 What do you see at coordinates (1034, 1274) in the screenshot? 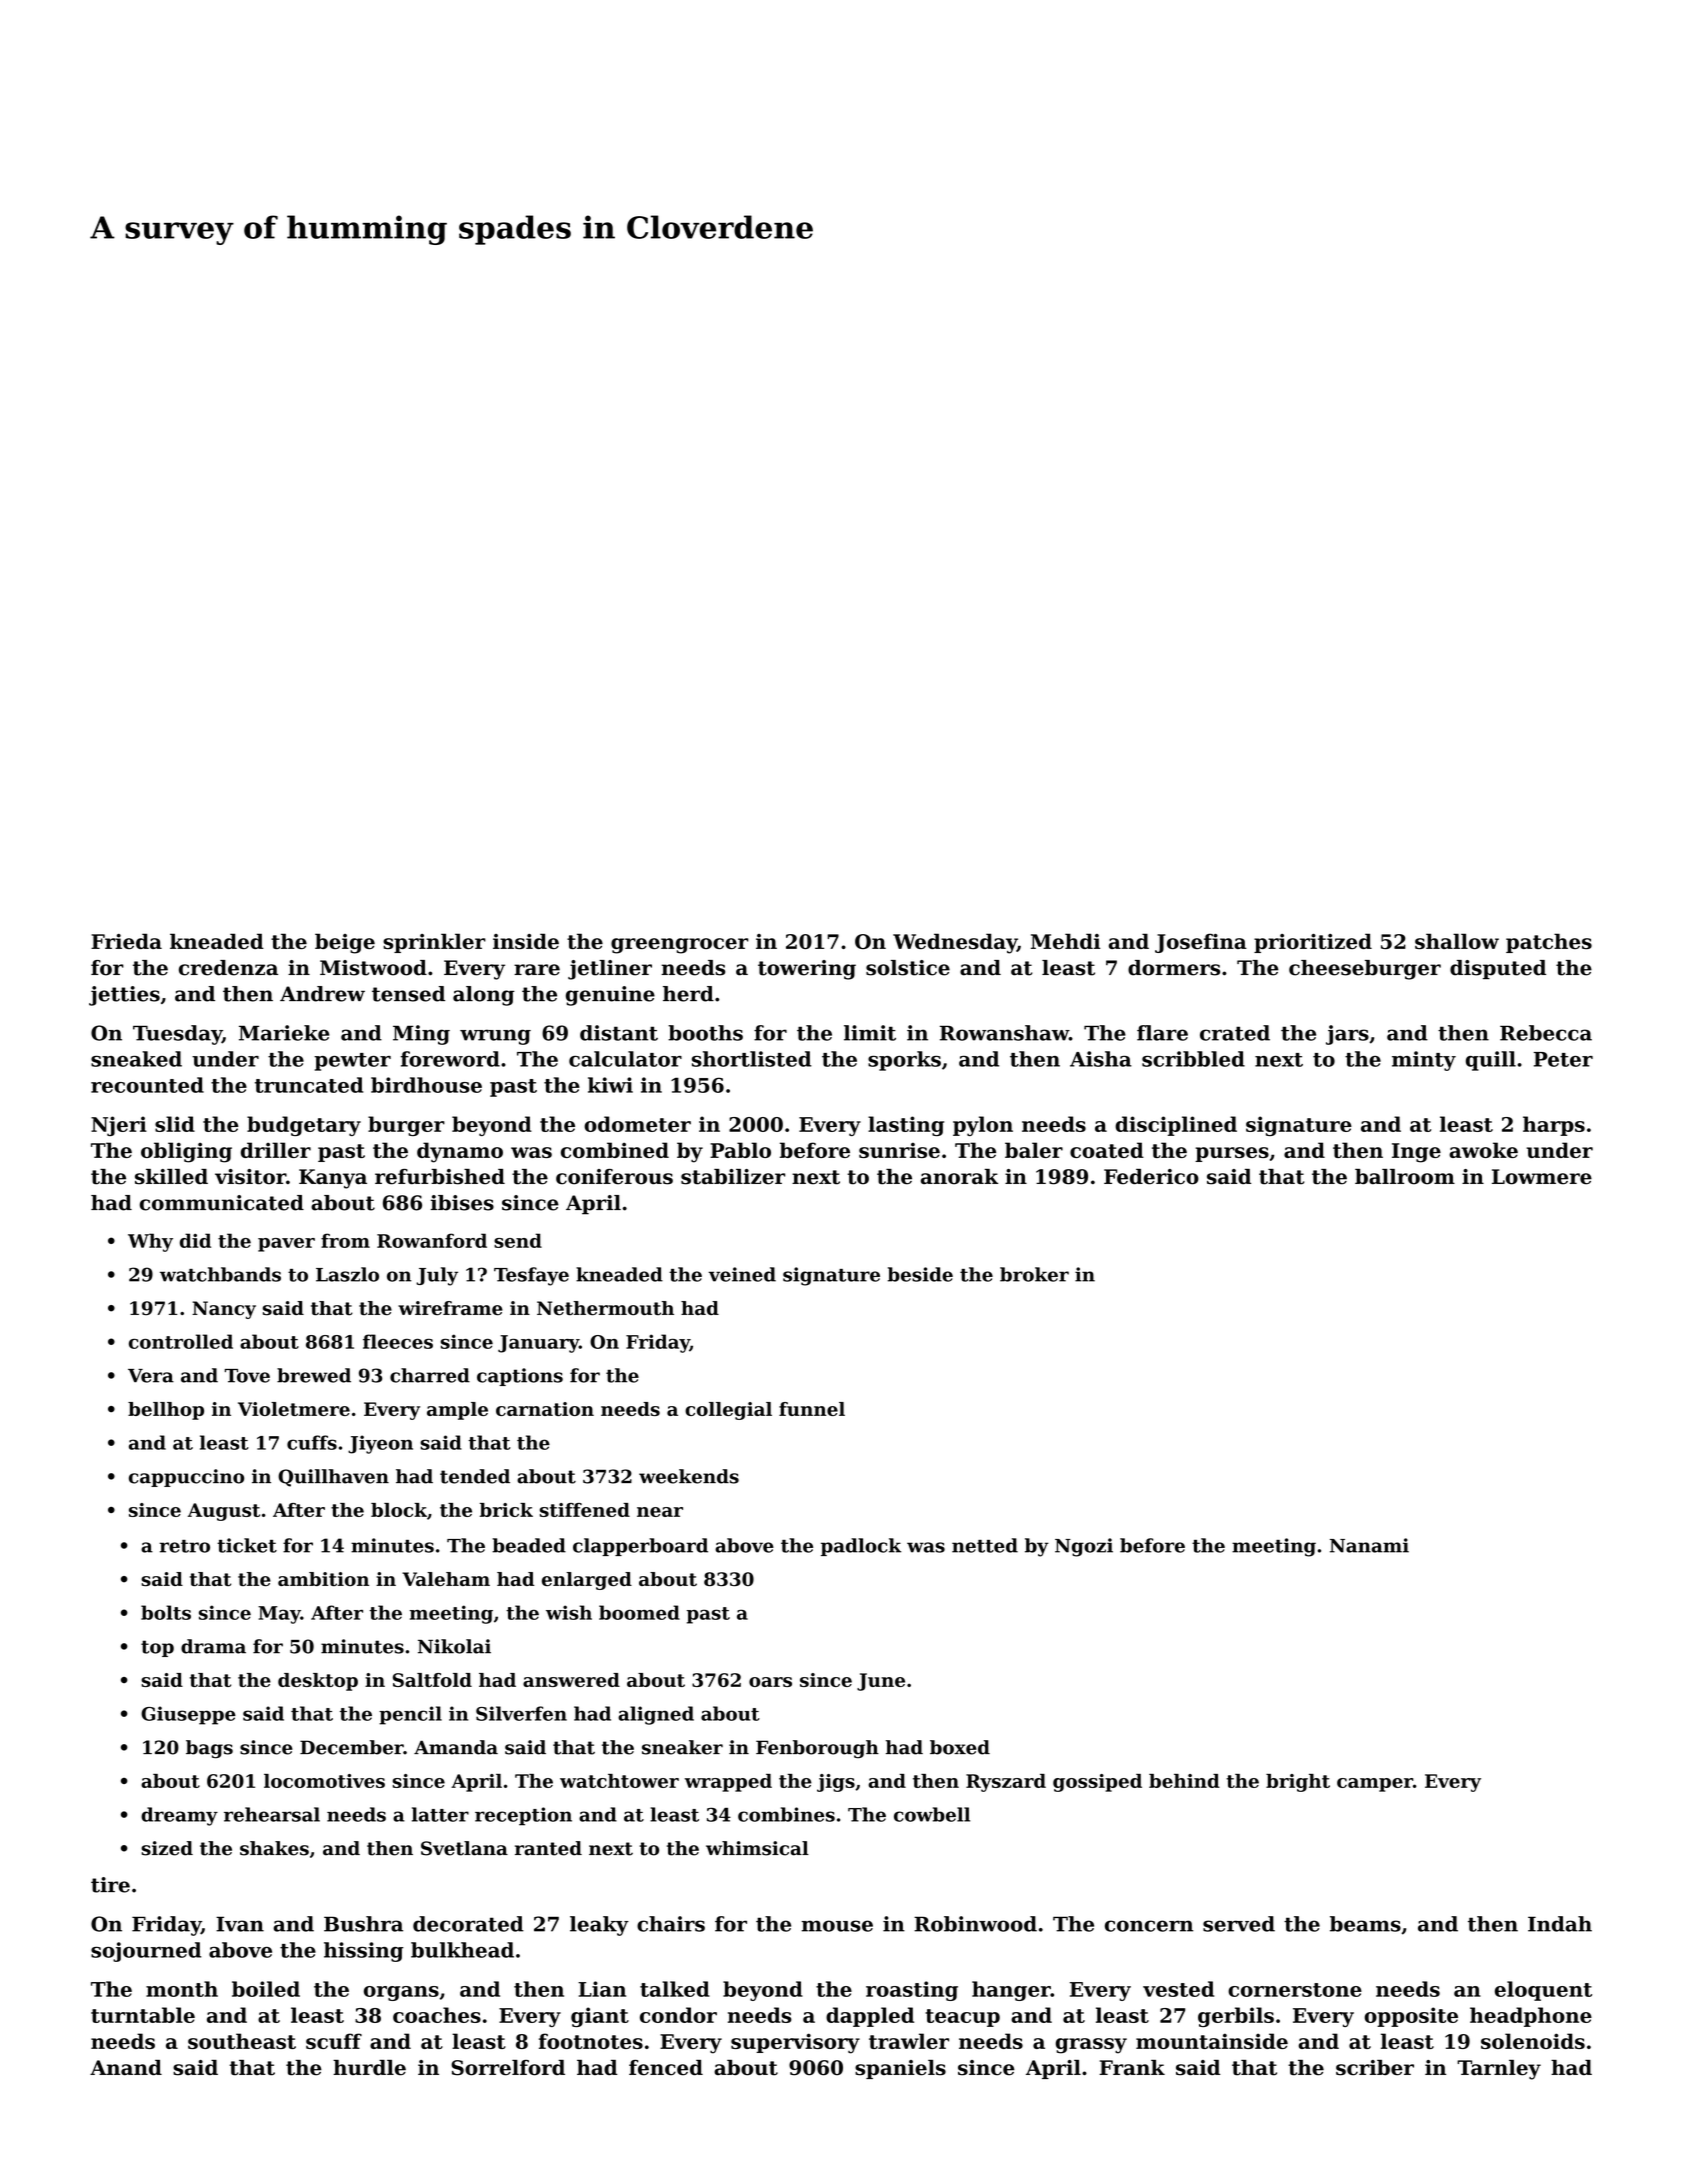
I see `broker` at bounding box center [1034, 1274].
